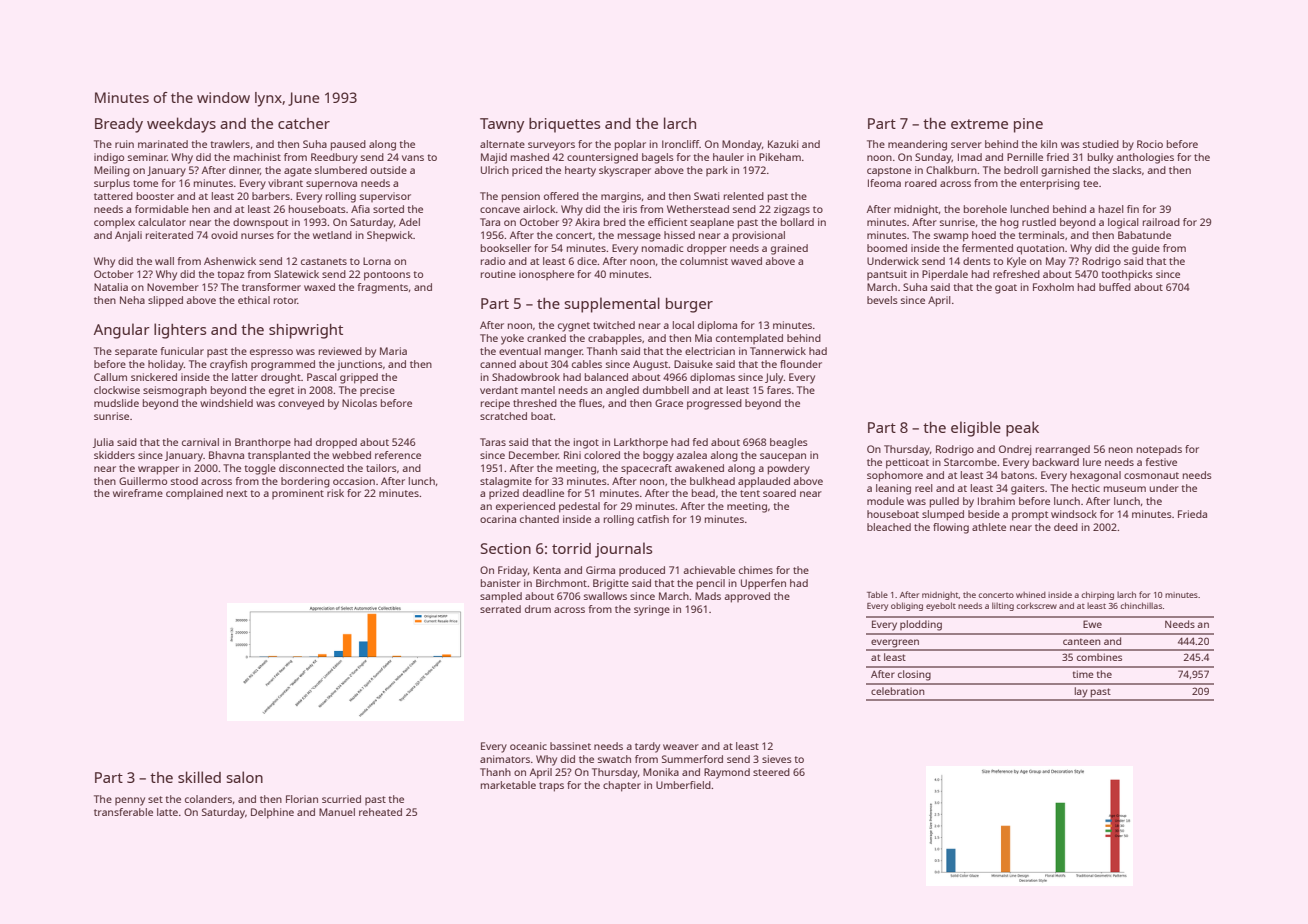 The height and width of the screenshot is (924, 1308). I want to click on toothpicks, so click(1127, 275).
